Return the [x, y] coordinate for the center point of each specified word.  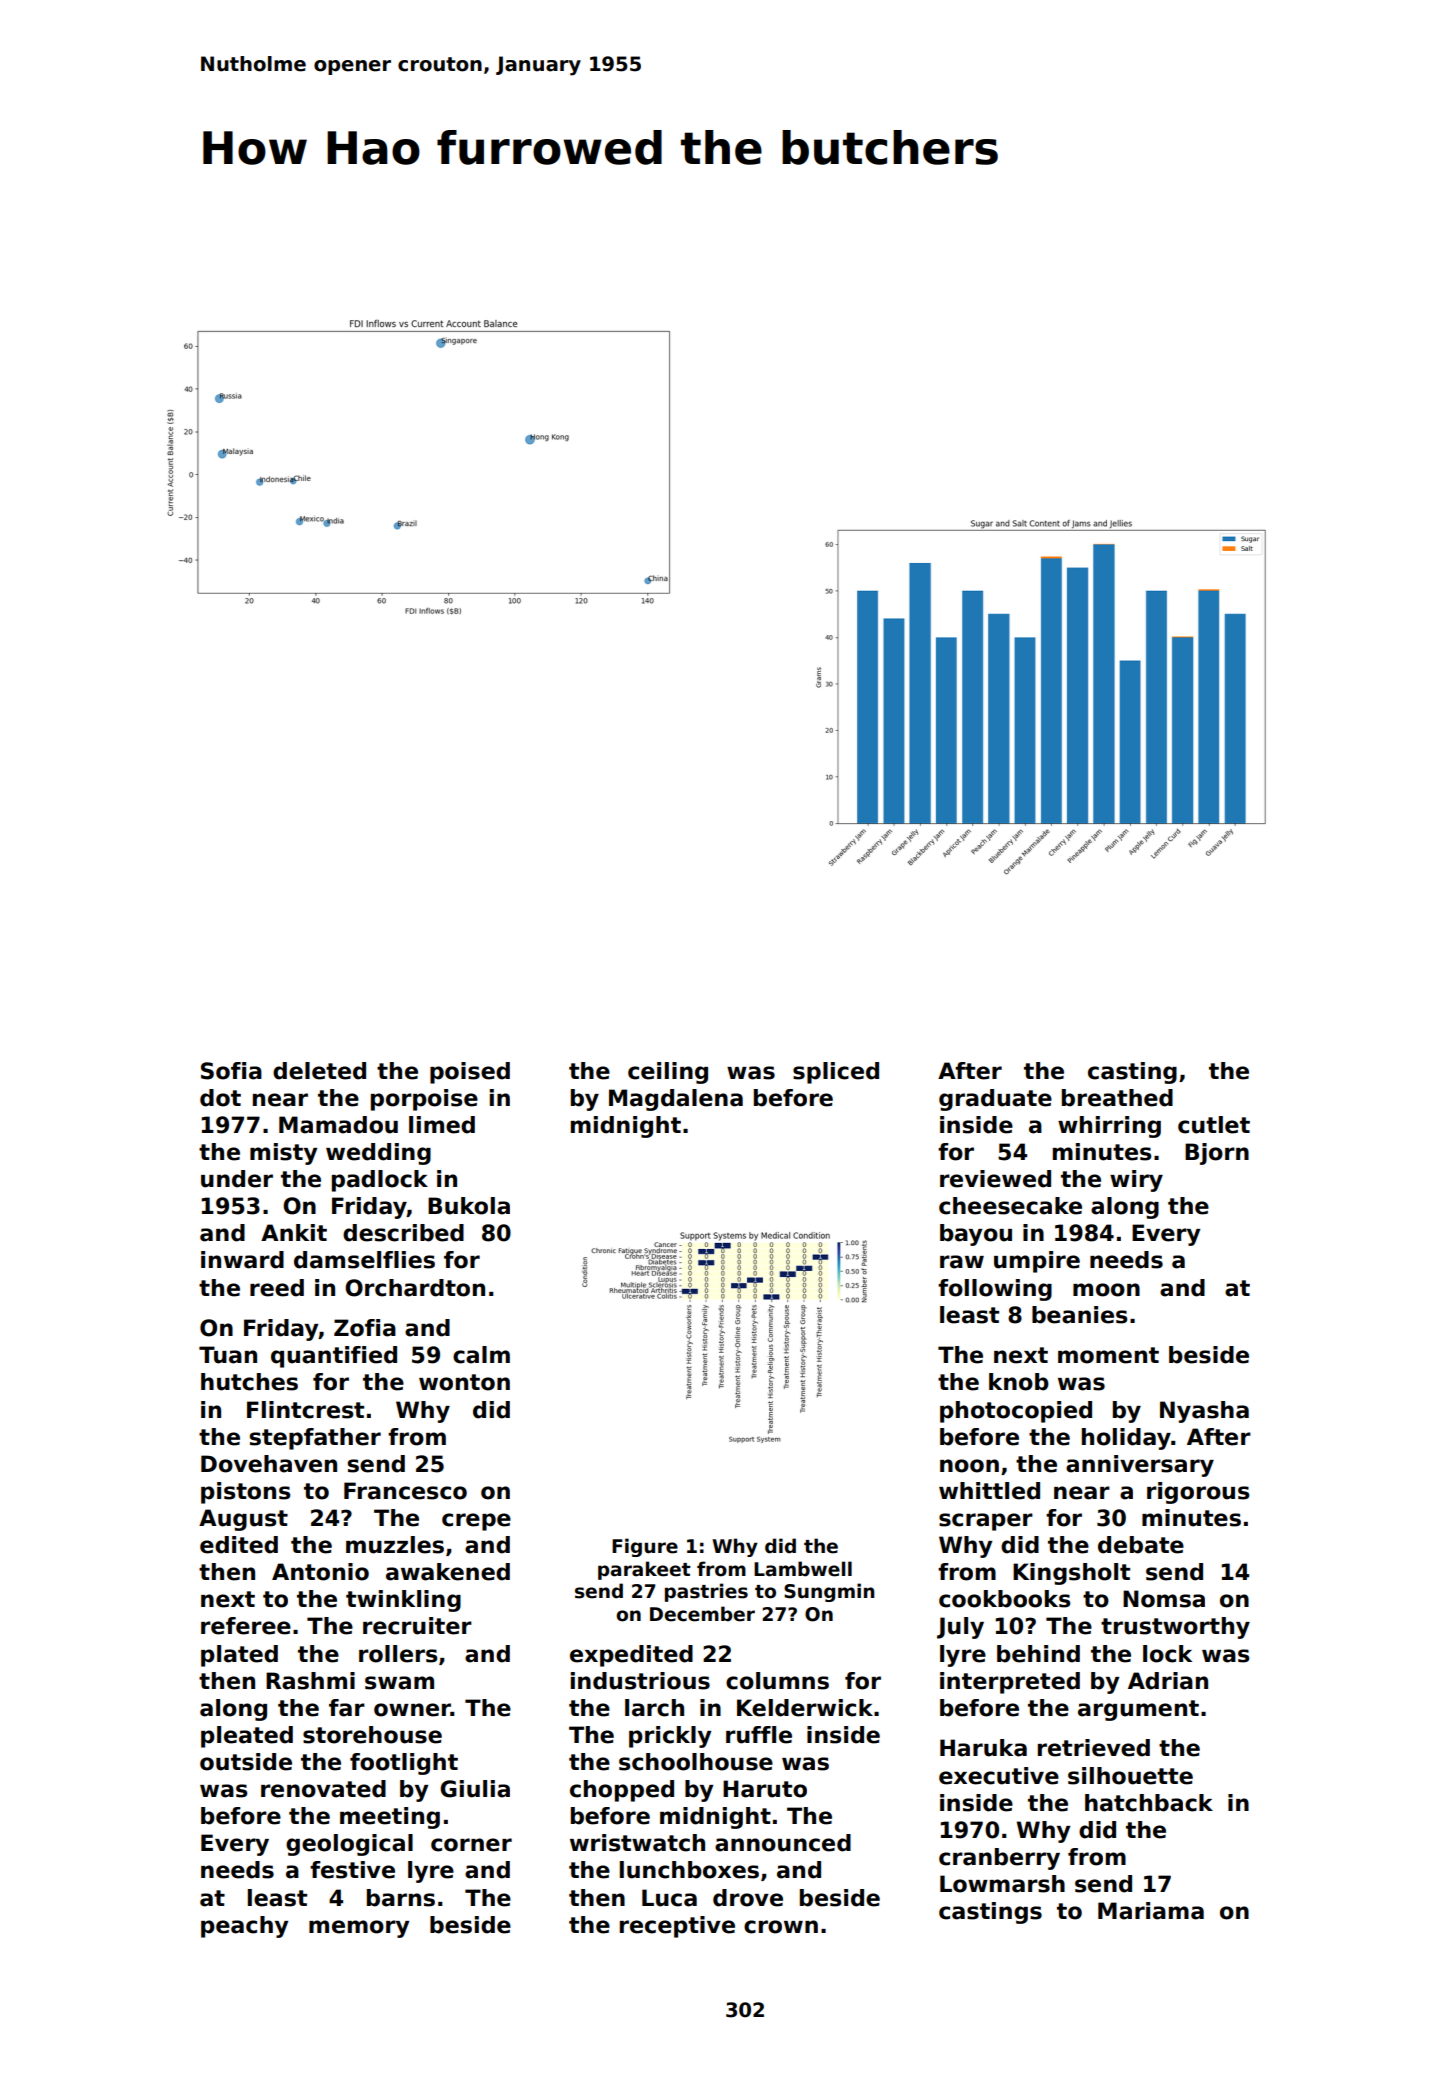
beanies [1079, 1315]
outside [246, 1762]
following [995, 1290]
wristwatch [637, 1843]
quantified [334, 1357]
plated [239, 1656]
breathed [1117, 1098]
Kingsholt [1071, 1574]
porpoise [424, 1100]
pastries [706, 1592]
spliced [836, 1073]
